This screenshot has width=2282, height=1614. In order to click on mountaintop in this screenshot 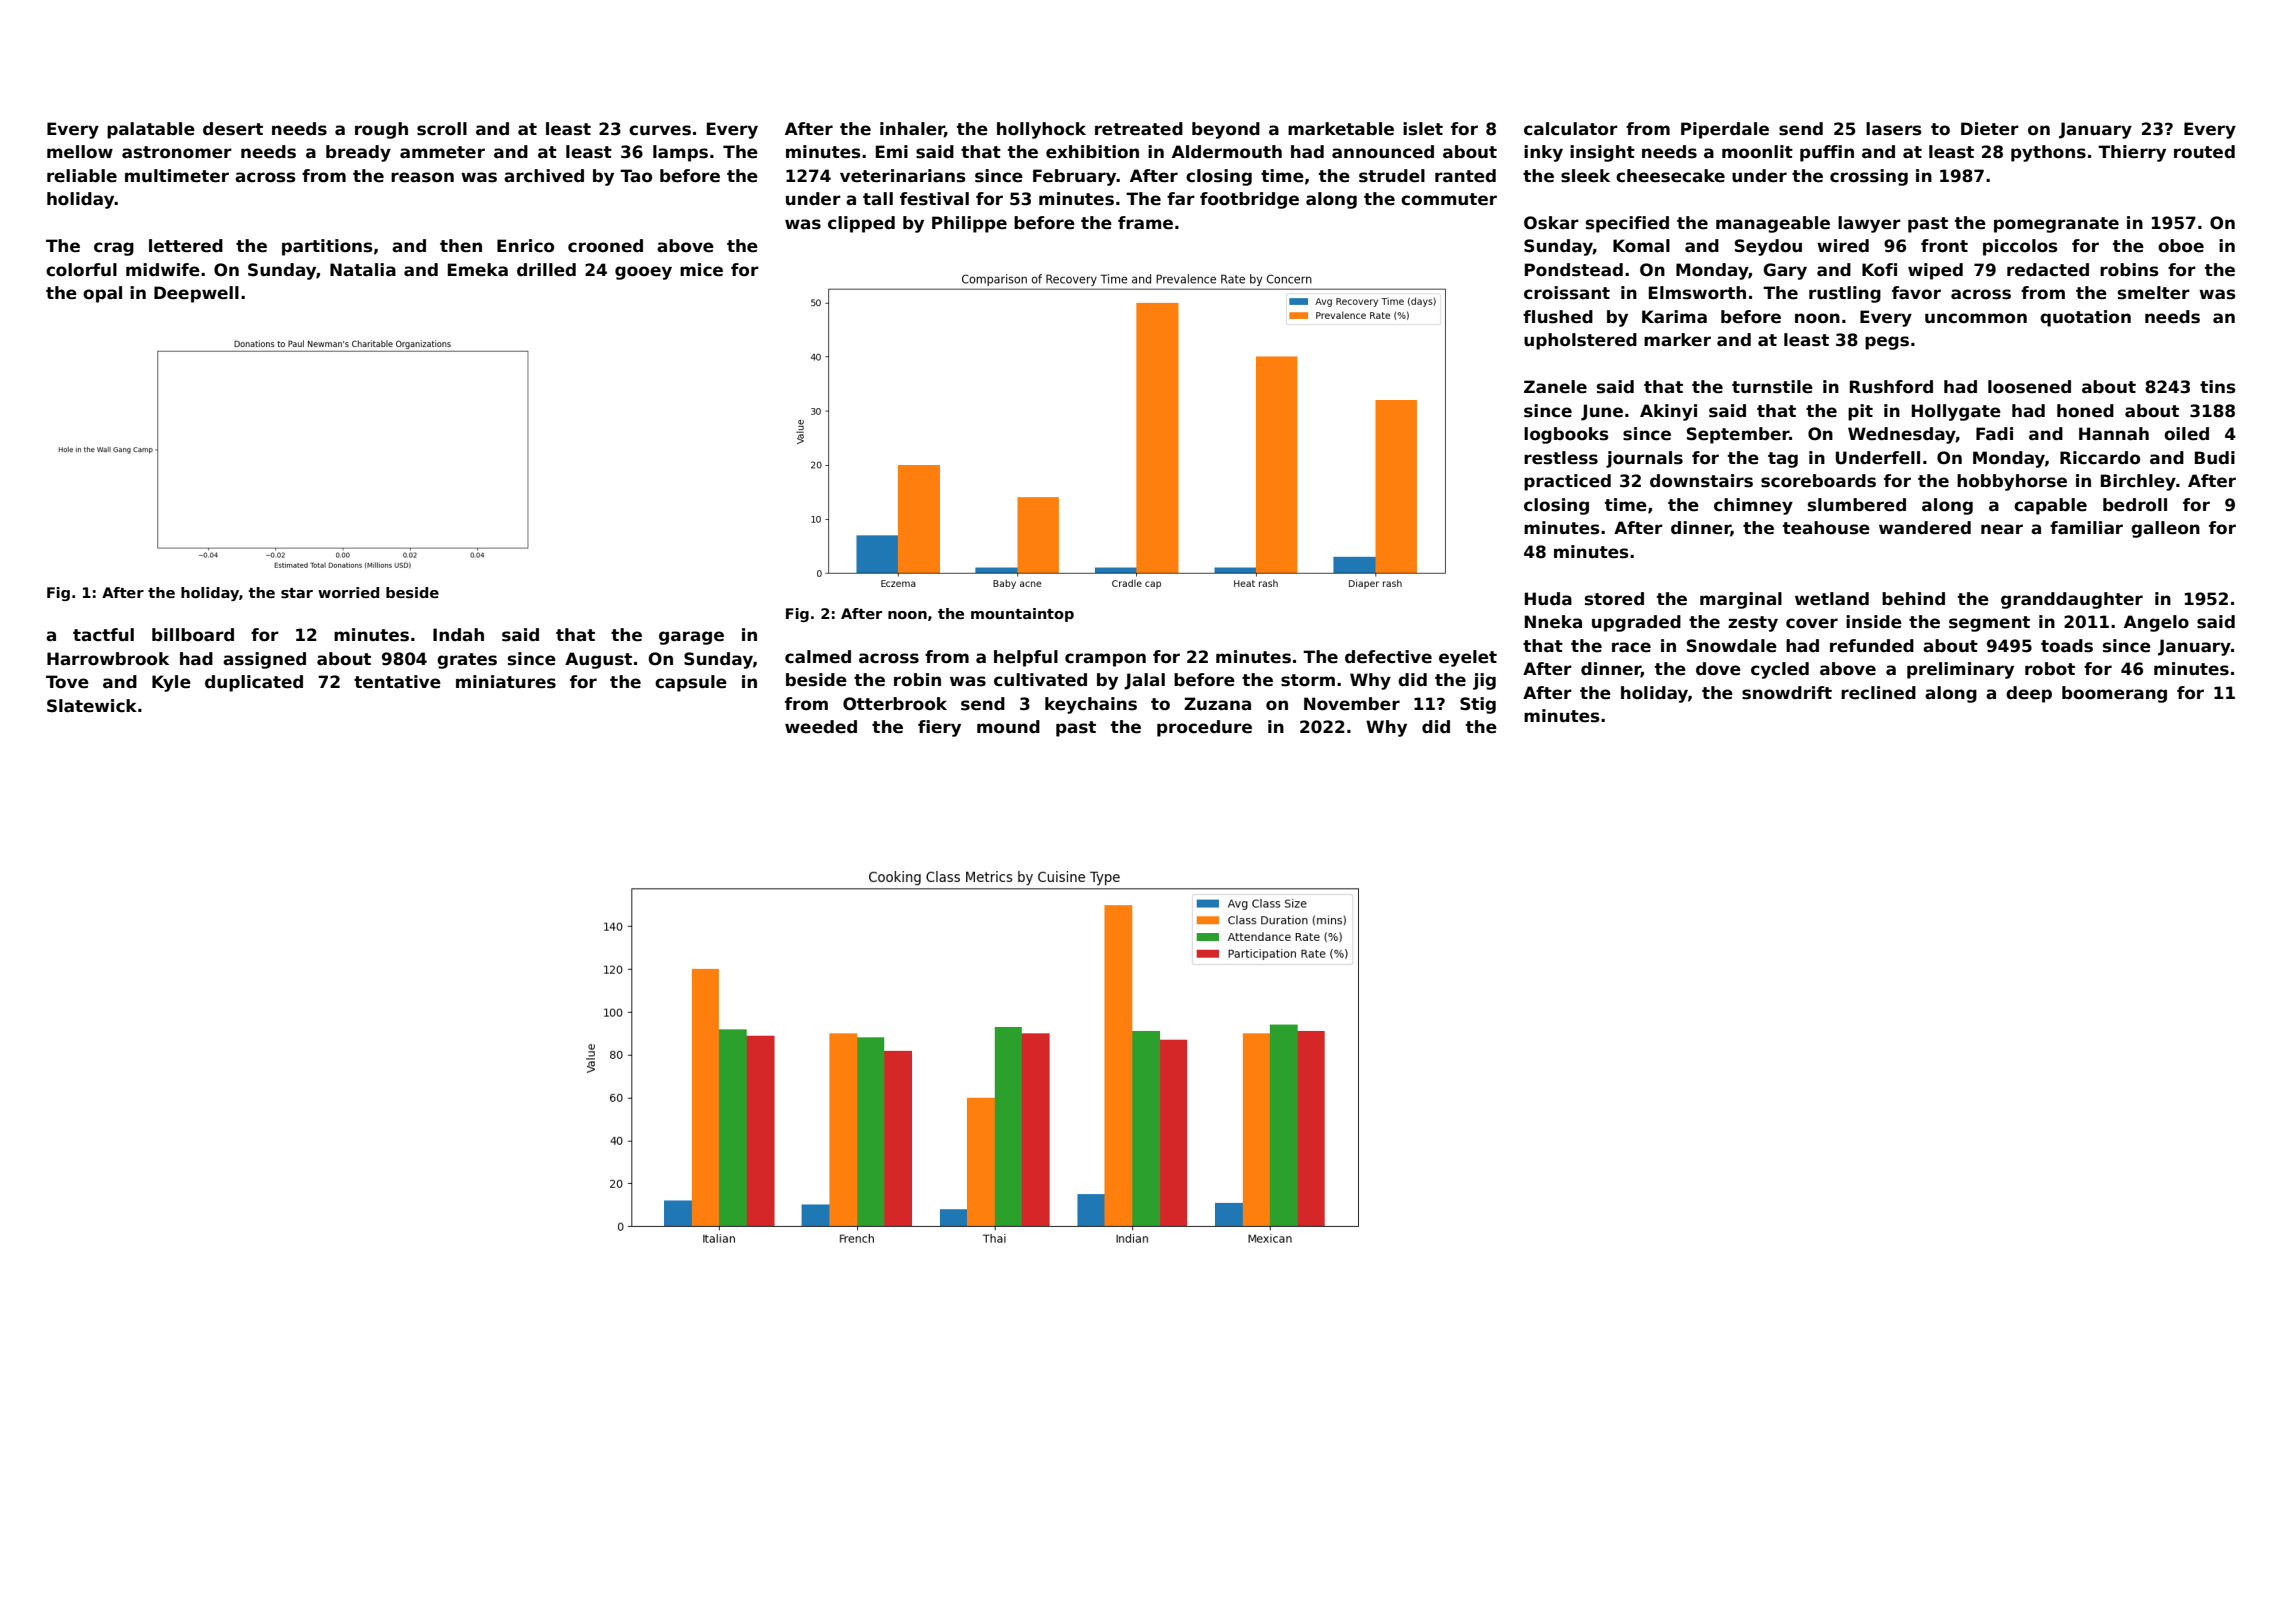, I will do `click(1022, 615)`.
